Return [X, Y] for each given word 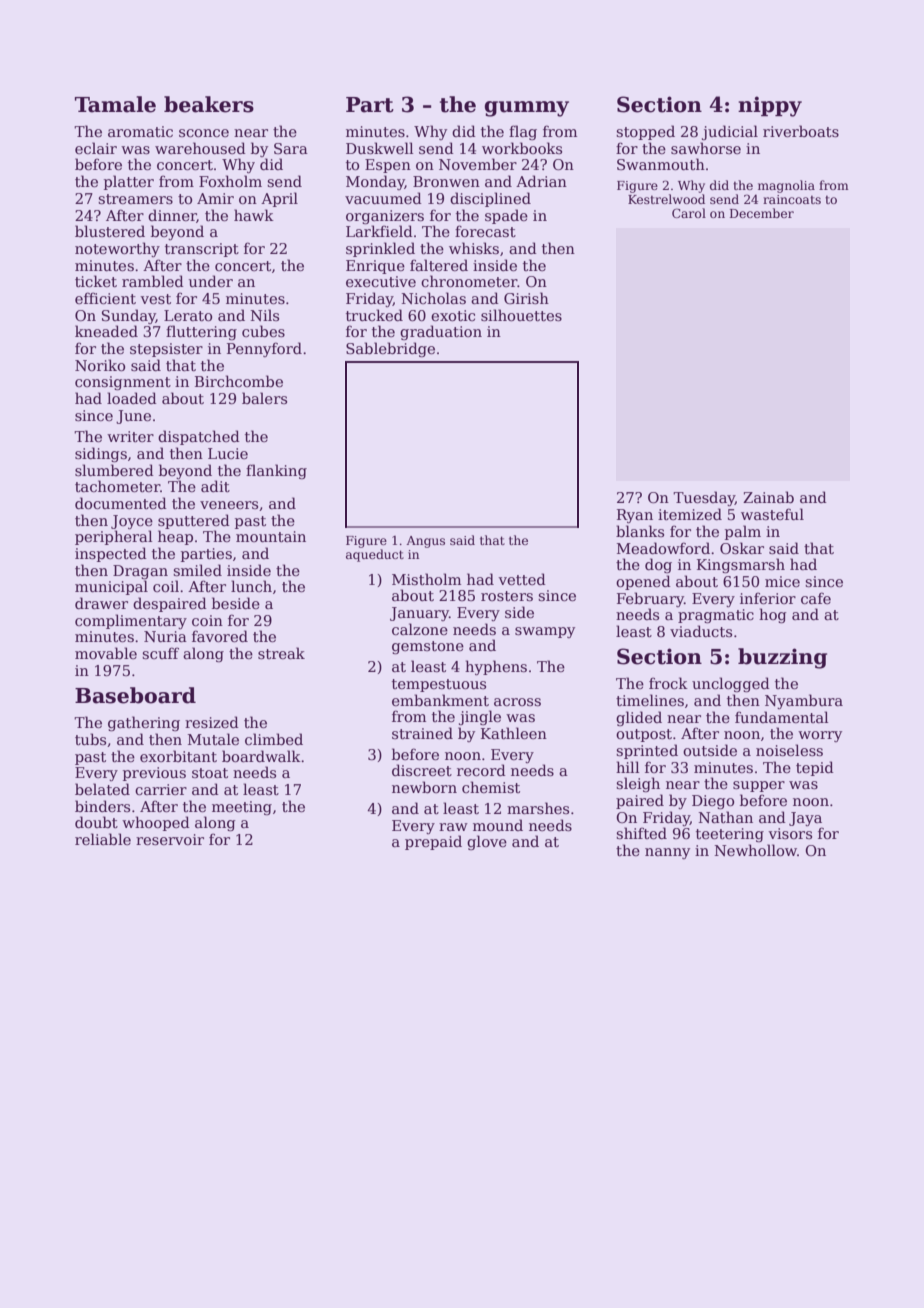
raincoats [792, 199]
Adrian [541, 181]
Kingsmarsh [741, 565]
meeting [242, 808]
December [762, 213]
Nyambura [804, 701]
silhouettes [521, 315]
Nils [264, 315]
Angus [425, 542]
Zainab [768, 497]
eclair [96, 148]
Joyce [132, 522]
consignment [123, 383]
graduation [441, 332]
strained [422, 733]
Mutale [213, 739]
